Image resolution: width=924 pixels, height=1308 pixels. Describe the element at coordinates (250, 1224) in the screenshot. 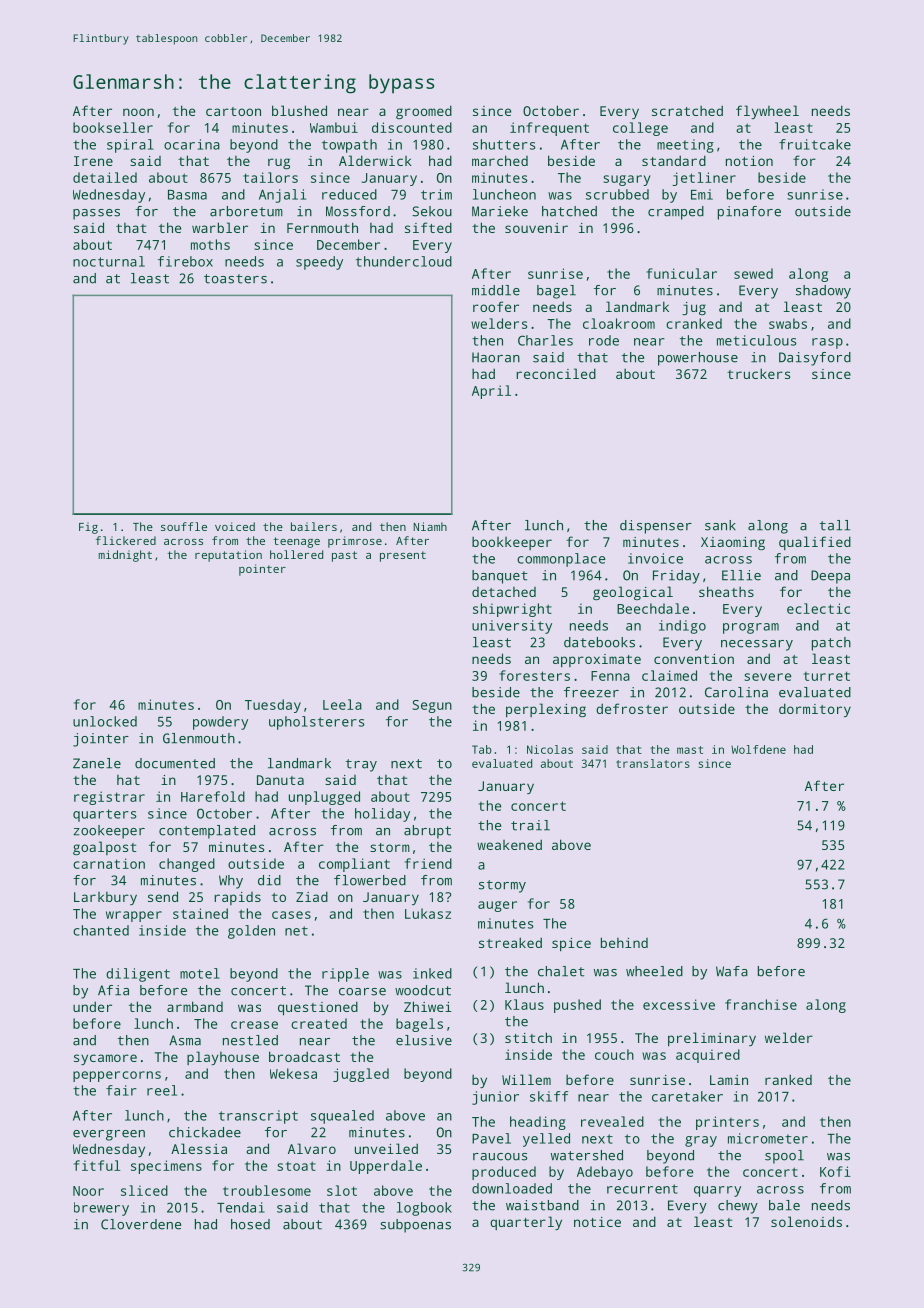

I see `hosed` at that location.
